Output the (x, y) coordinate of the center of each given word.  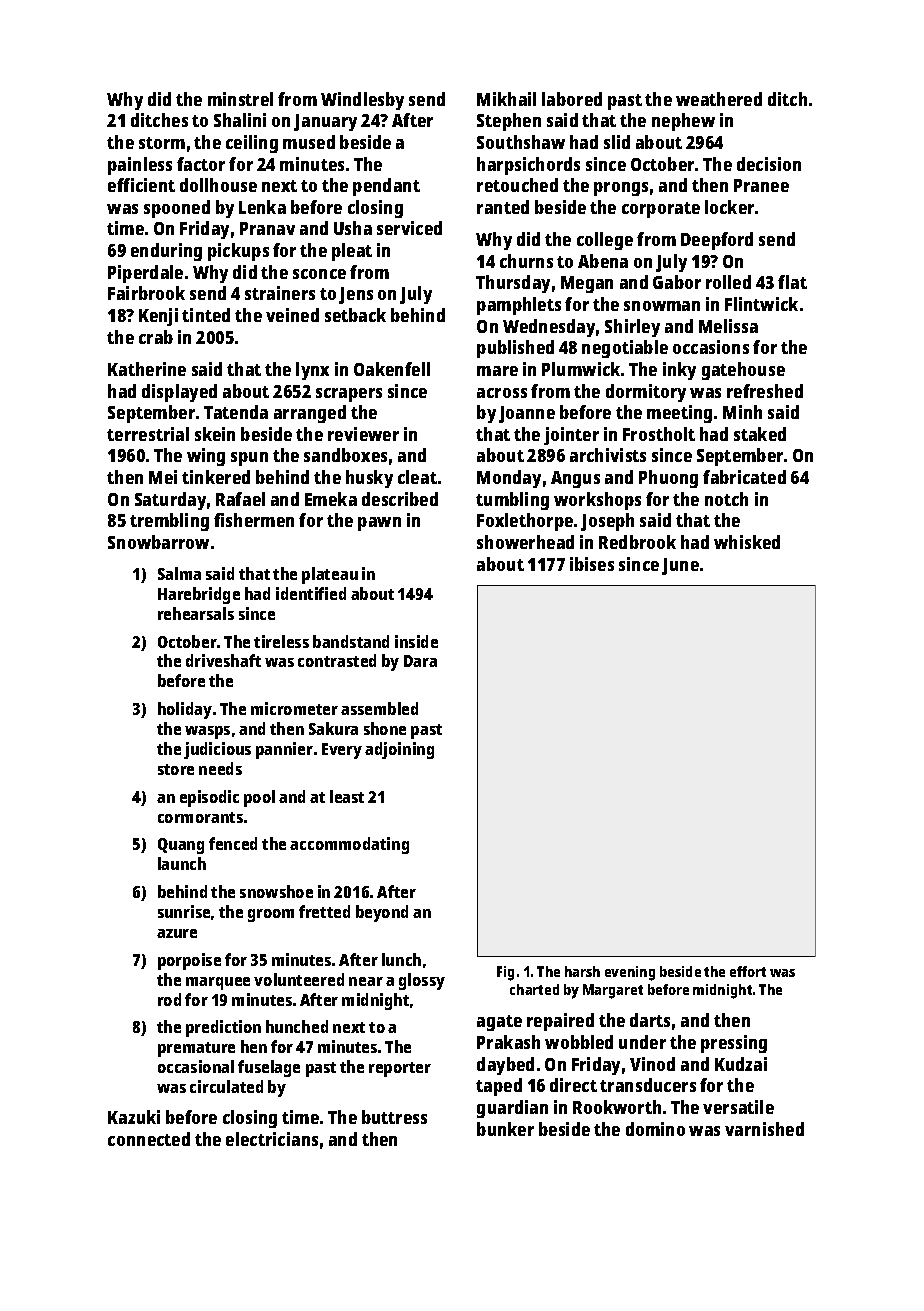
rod (169, 999)
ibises (592, 564)
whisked (747, 542)
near (366, 981)
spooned (177, 209)
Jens (356, 295)
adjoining (399, 750)
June (680, 566)
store (176, 769)
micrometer (294, 708)
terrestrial (148, 434)
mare (497, 371)
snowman (662, 306)
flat (792, 282)
